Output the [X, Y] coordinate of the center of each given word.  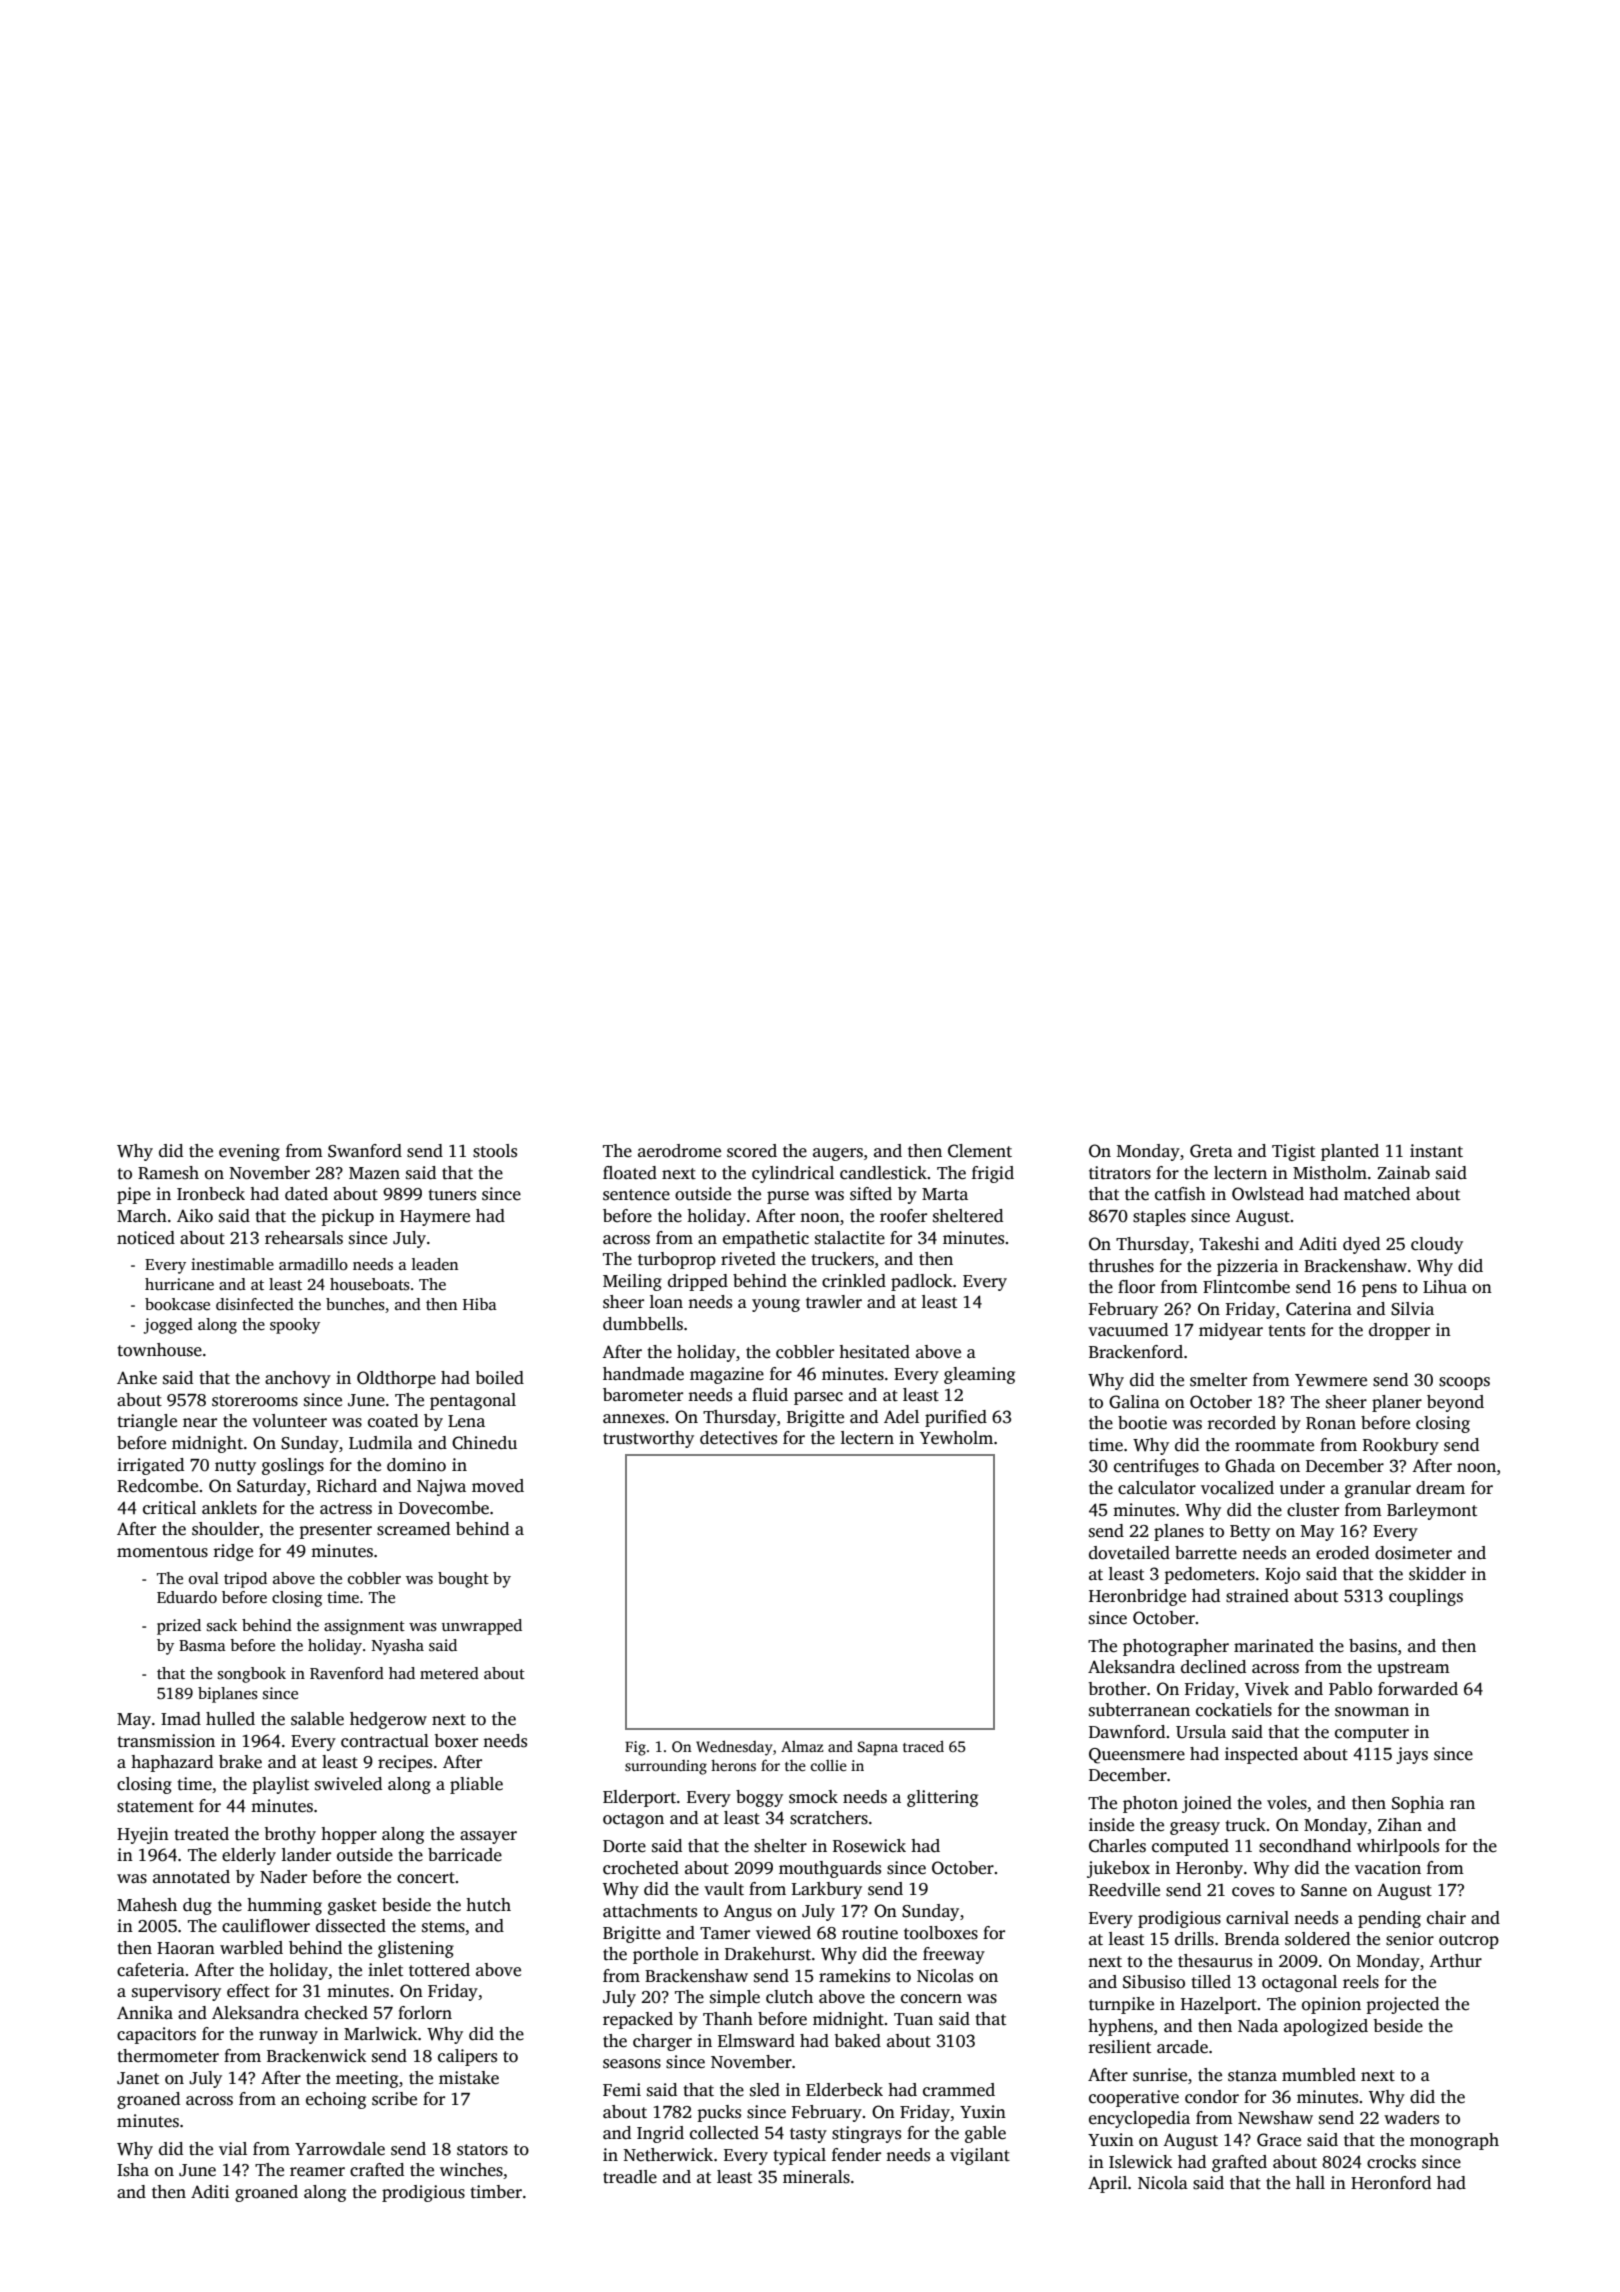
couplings [1426, 1597]
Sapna [878, 1748]
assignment [364, 1627]
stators [482, 2150]
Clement [980, 1151]
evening [249, 1152]
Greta [1211, 1151]
